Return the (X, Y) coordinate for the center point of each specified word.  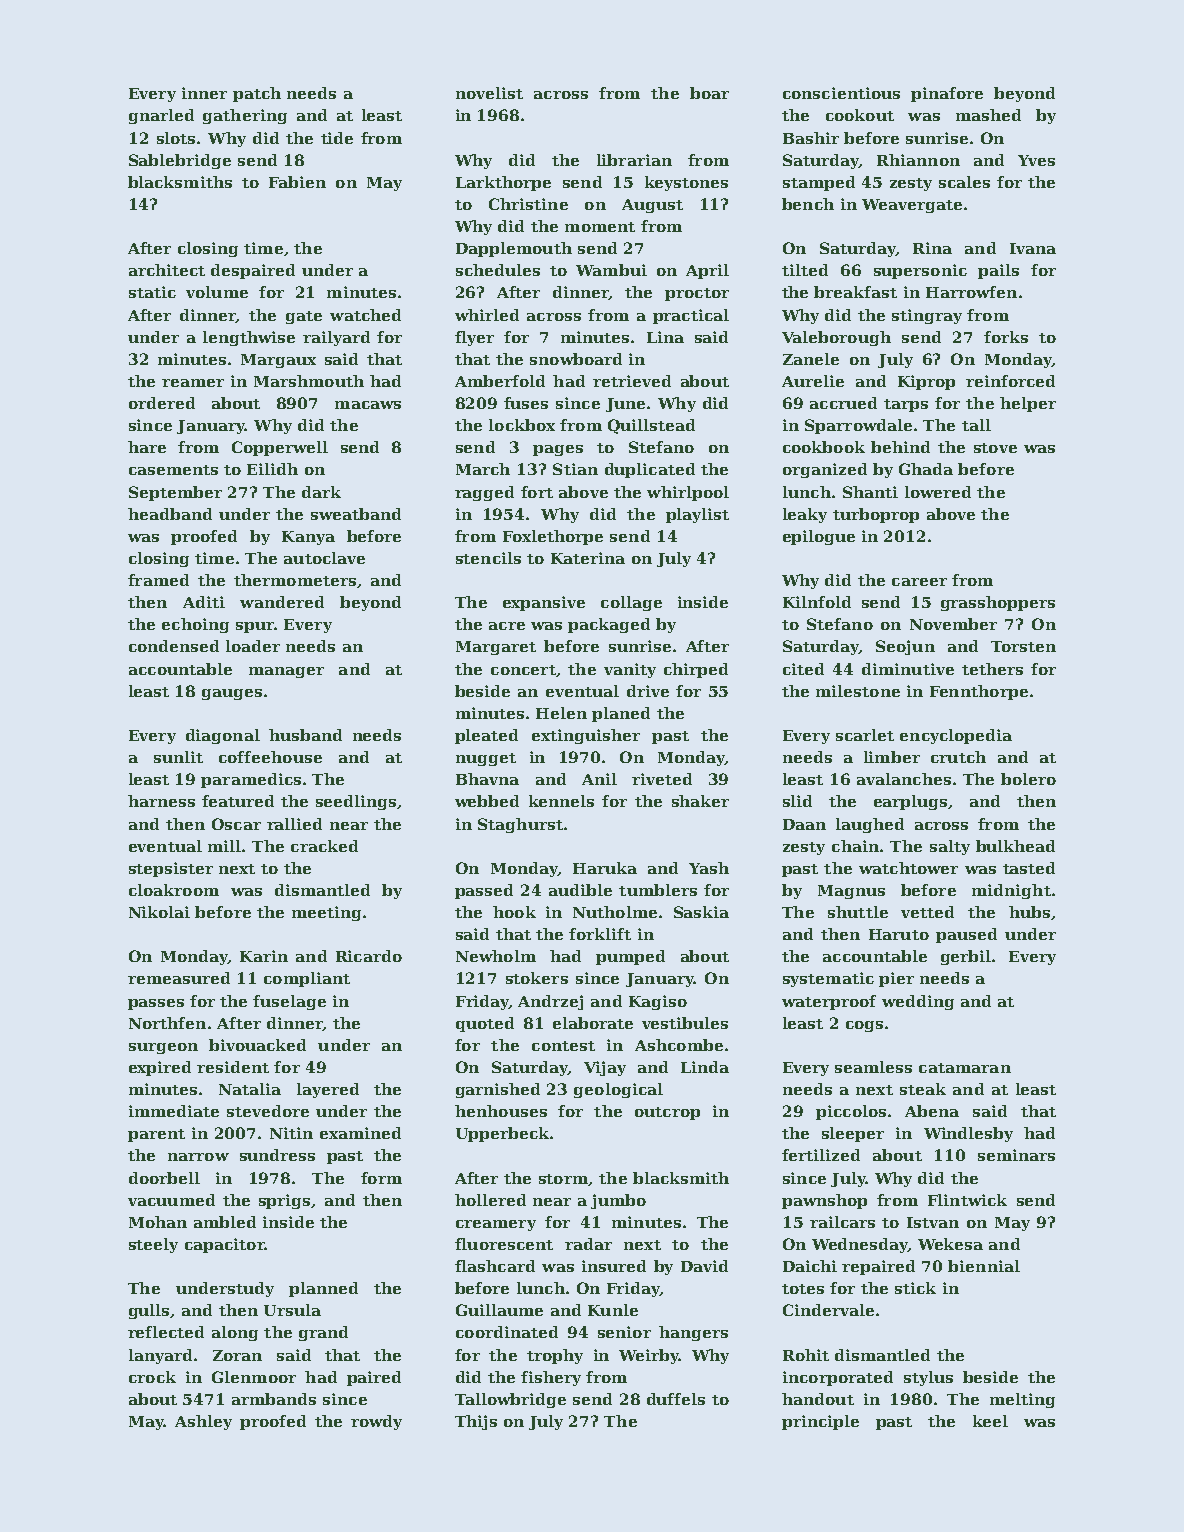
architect (167, 270)
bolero (1028, 779)
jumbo (618, 1201)
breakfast (855, 292)
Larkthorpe (503, 183)
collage (631, 603)
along (235, 1333)
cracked (324, 846)
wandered (282, 602)
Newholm (496, 956)
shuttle (858, 912)
